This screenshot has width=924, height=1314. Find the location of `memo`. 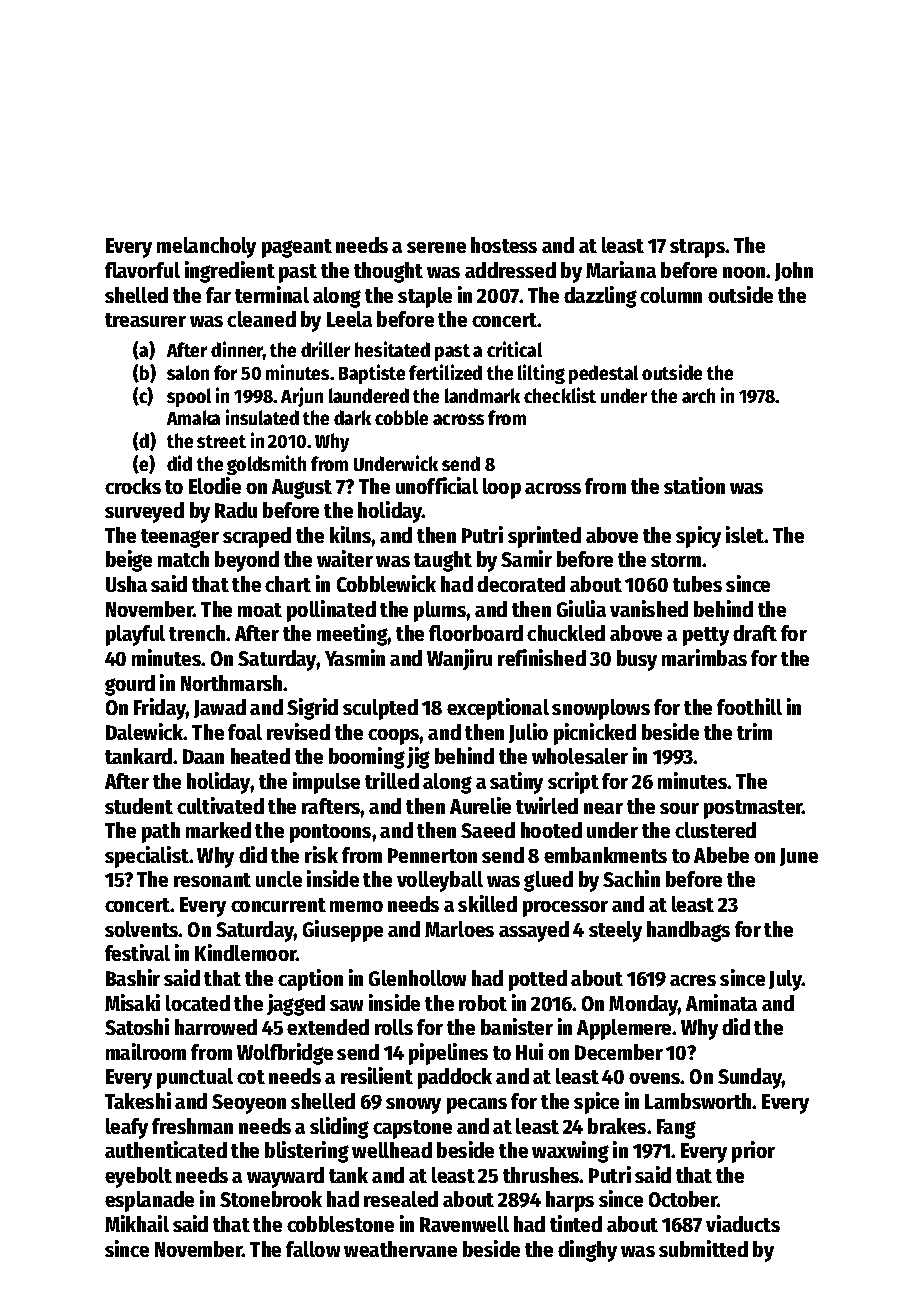

memo is located at coordinates (356, 906).
